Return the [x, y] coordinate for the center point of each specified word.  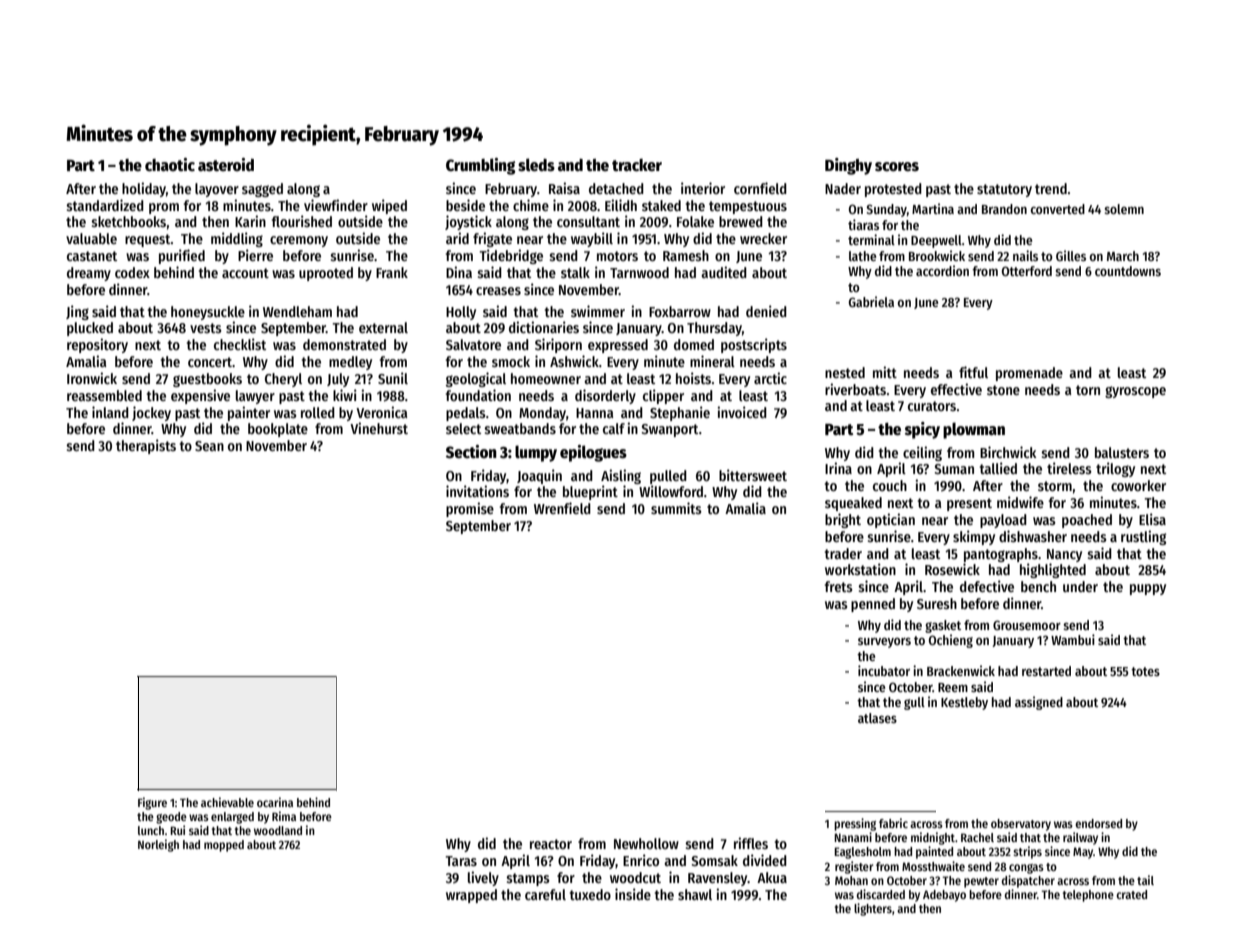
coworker [1138, 485]
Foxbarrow [680, 311]
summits [676, 508]
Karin [250, 221]
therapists [146, 446]
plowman [974, 430]
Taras [461, 861]
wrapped [471, 896]
